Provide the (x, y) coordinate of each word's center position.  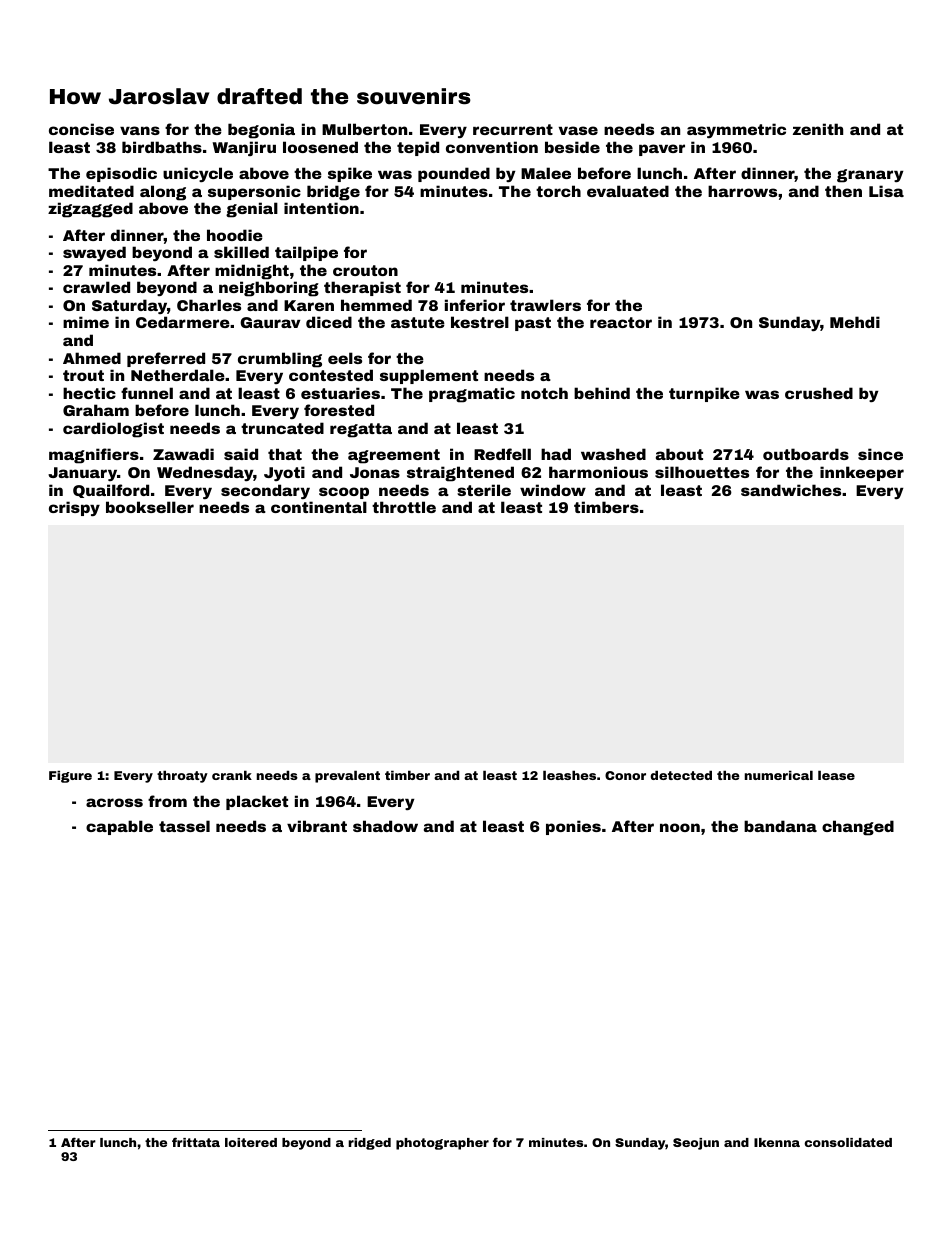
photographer (442, 1144)
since (880, 454)
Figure (70, 776)
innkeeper (862, 473)
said (241, 454)
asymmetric (736, 130)
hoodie (235, 235)
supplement (429, 376)
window (553, 490)
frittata (196, 1142)
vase (578, 130)
